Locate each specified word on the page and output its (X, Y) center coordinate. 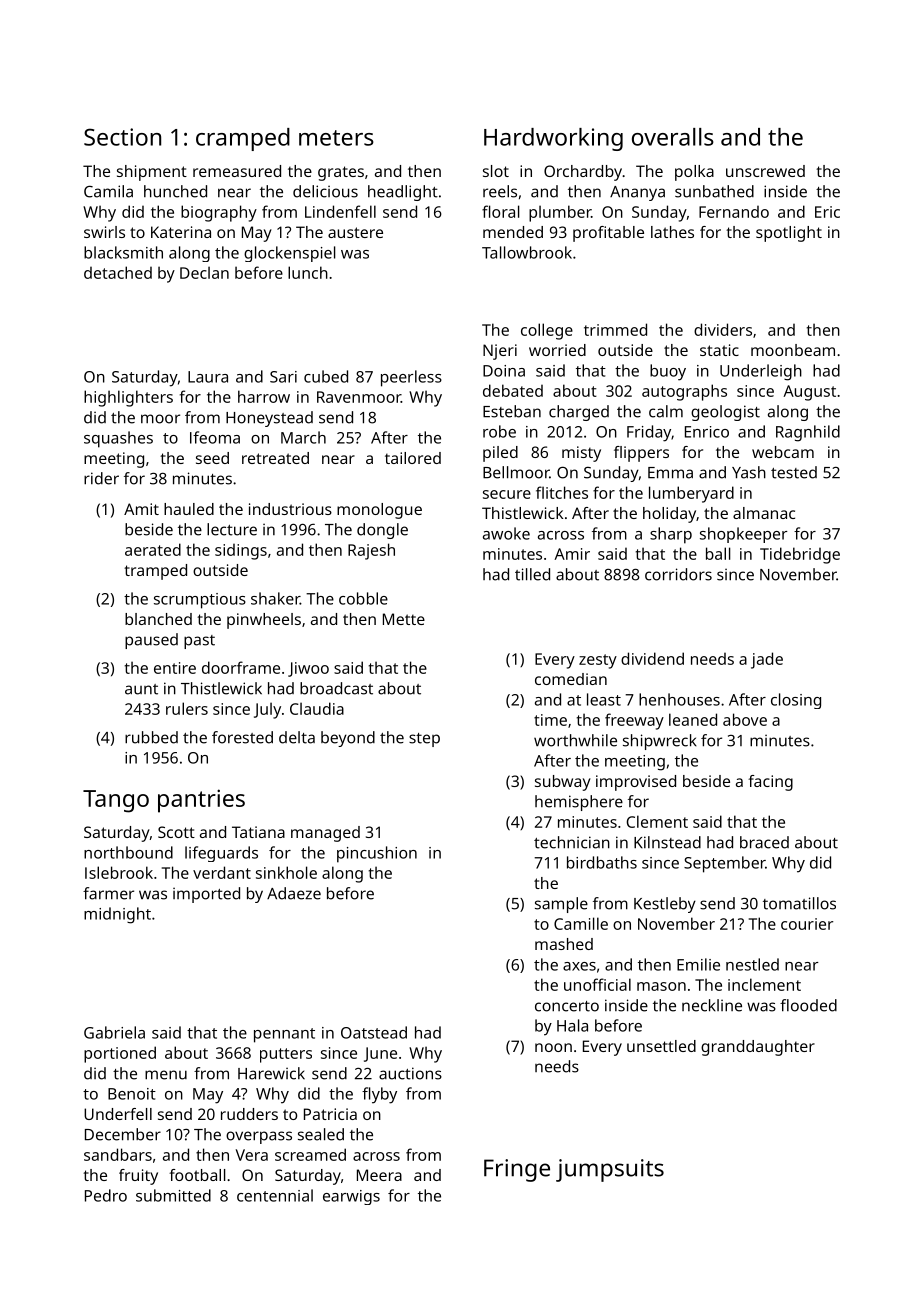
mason (661, 986)
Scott (176, 832)
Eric (827, 212)
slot (496, 171)
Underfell (118, 1114)
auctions (410, 1073)
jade (767, 660)
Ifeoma (215, 437)
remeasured (237, 171)
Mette (404, 619)
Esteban (512, 411)
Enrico (707, 432)
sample (561, 905)
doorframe (241, 667)
